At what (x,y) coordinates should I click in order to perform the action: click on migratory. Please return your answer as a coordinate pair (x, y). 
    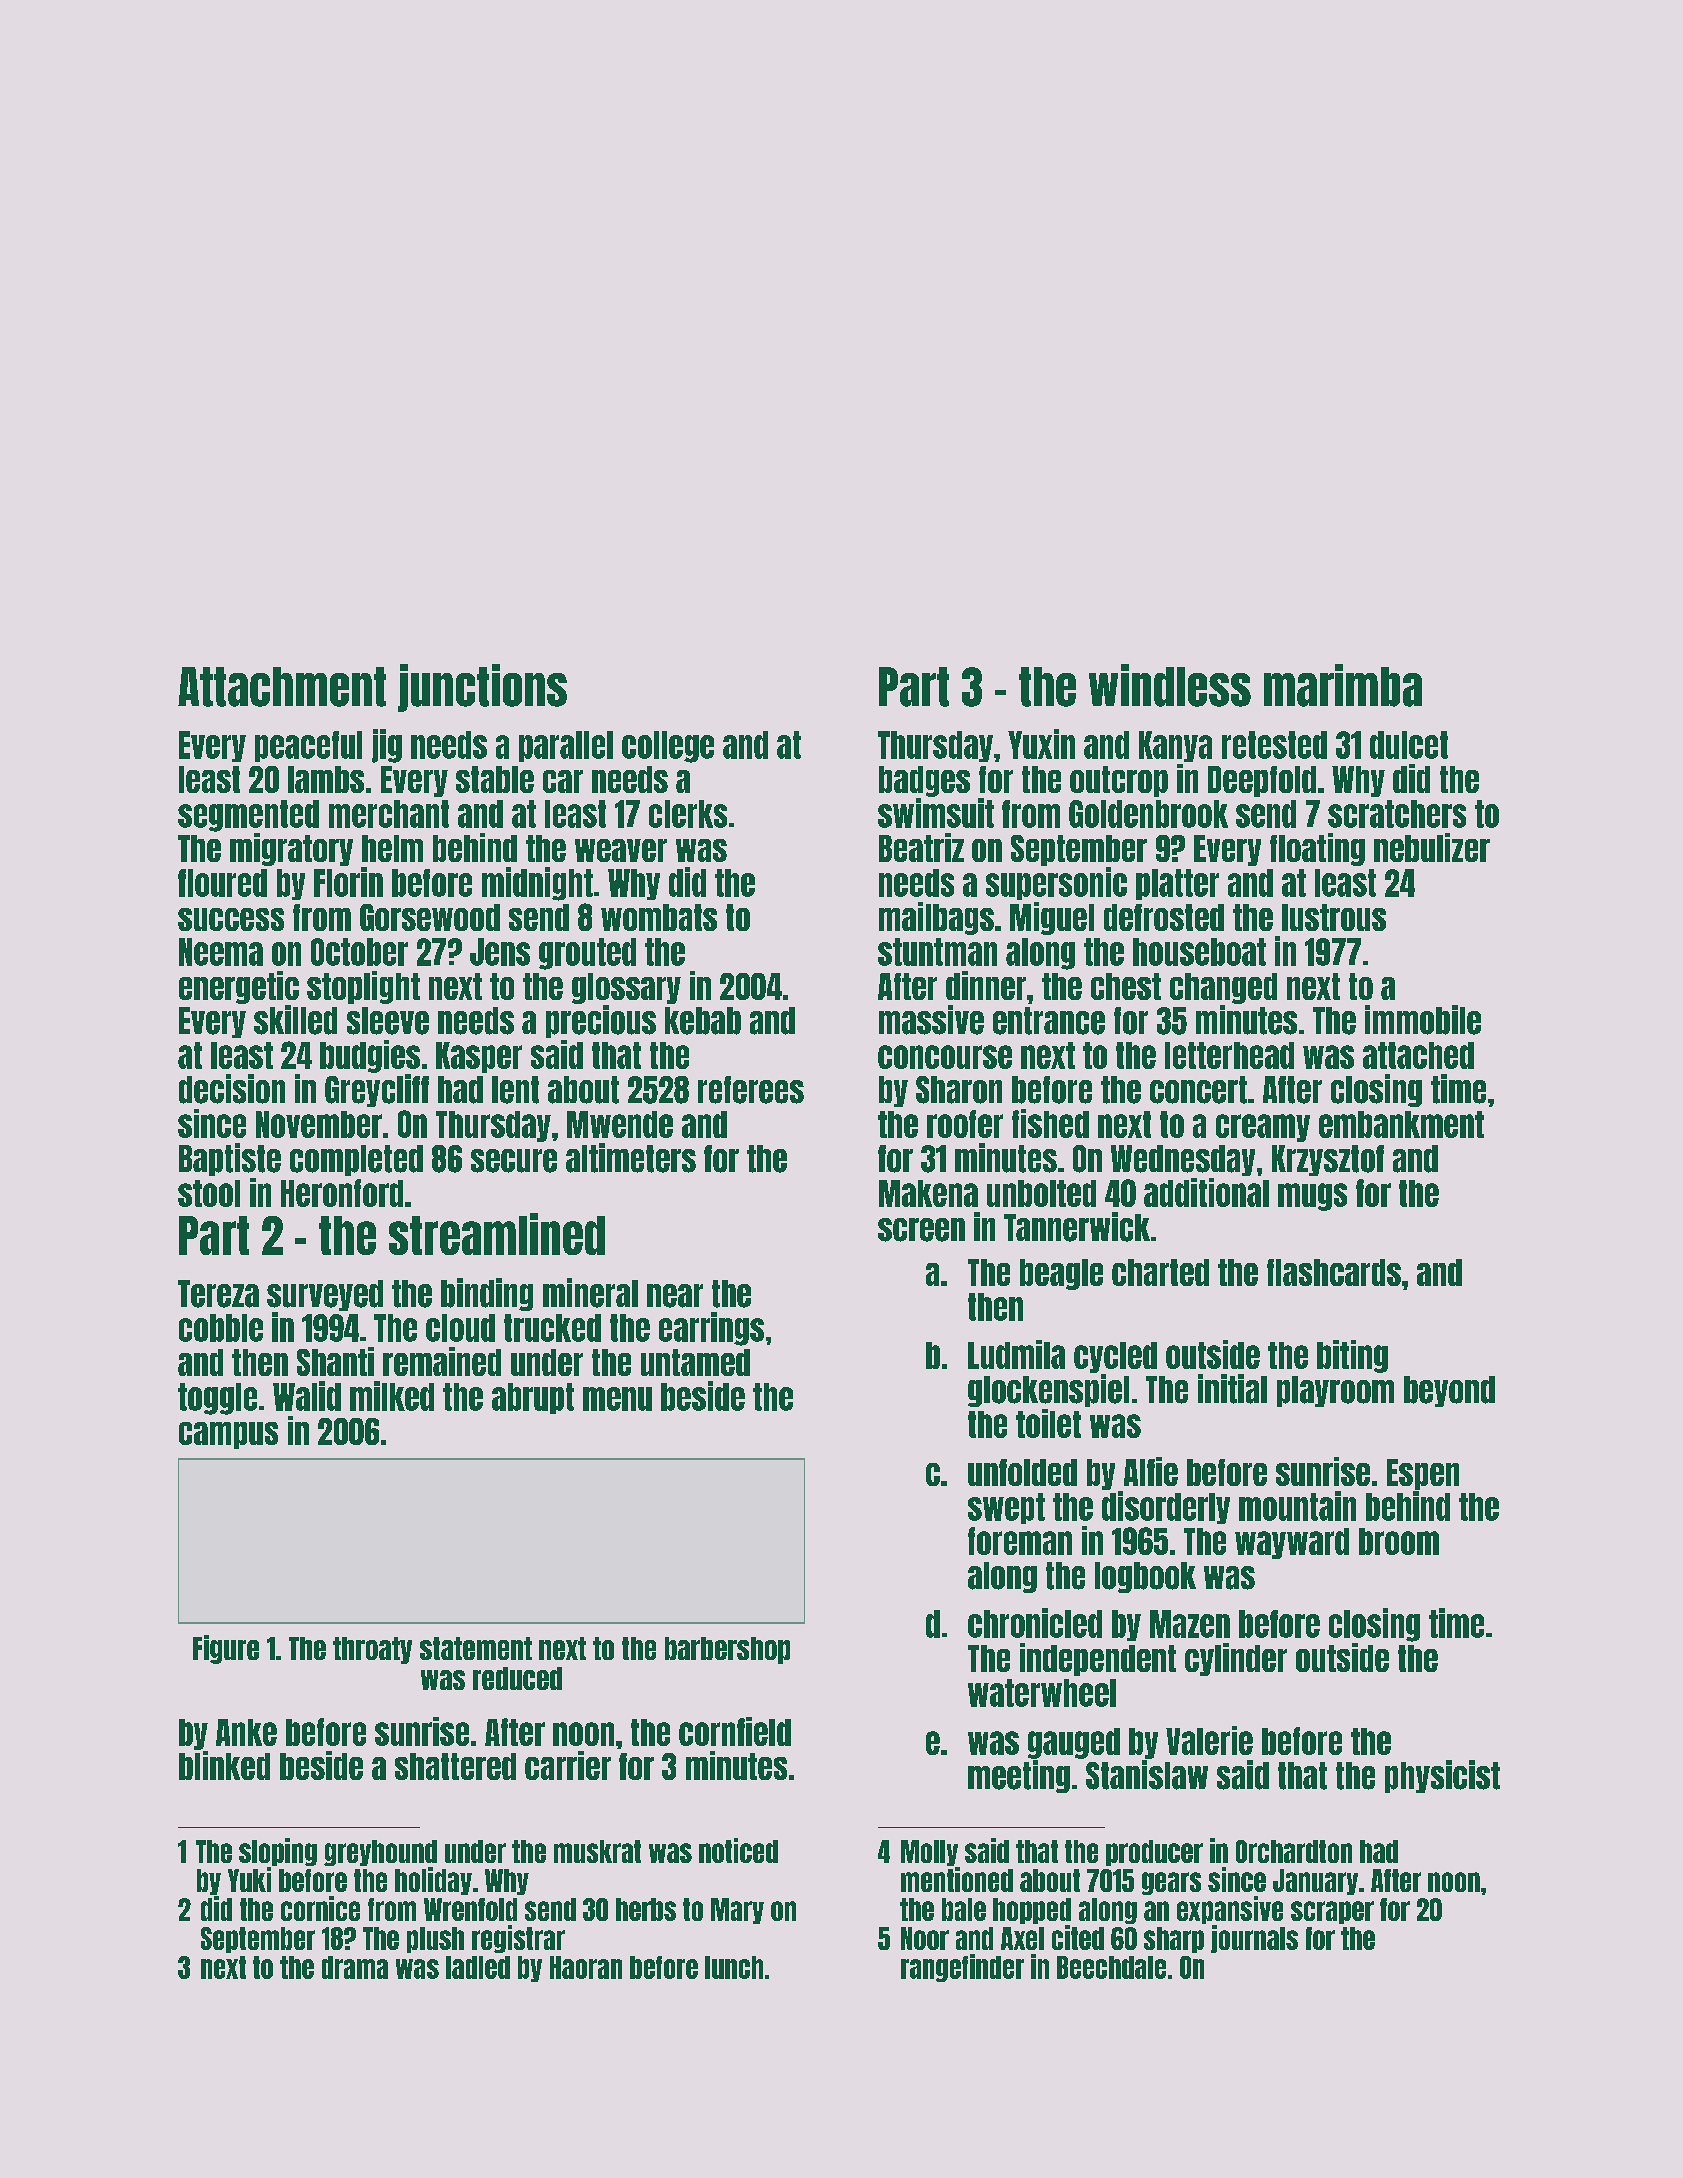
    Looking at the image, I should click on (291, 849).
